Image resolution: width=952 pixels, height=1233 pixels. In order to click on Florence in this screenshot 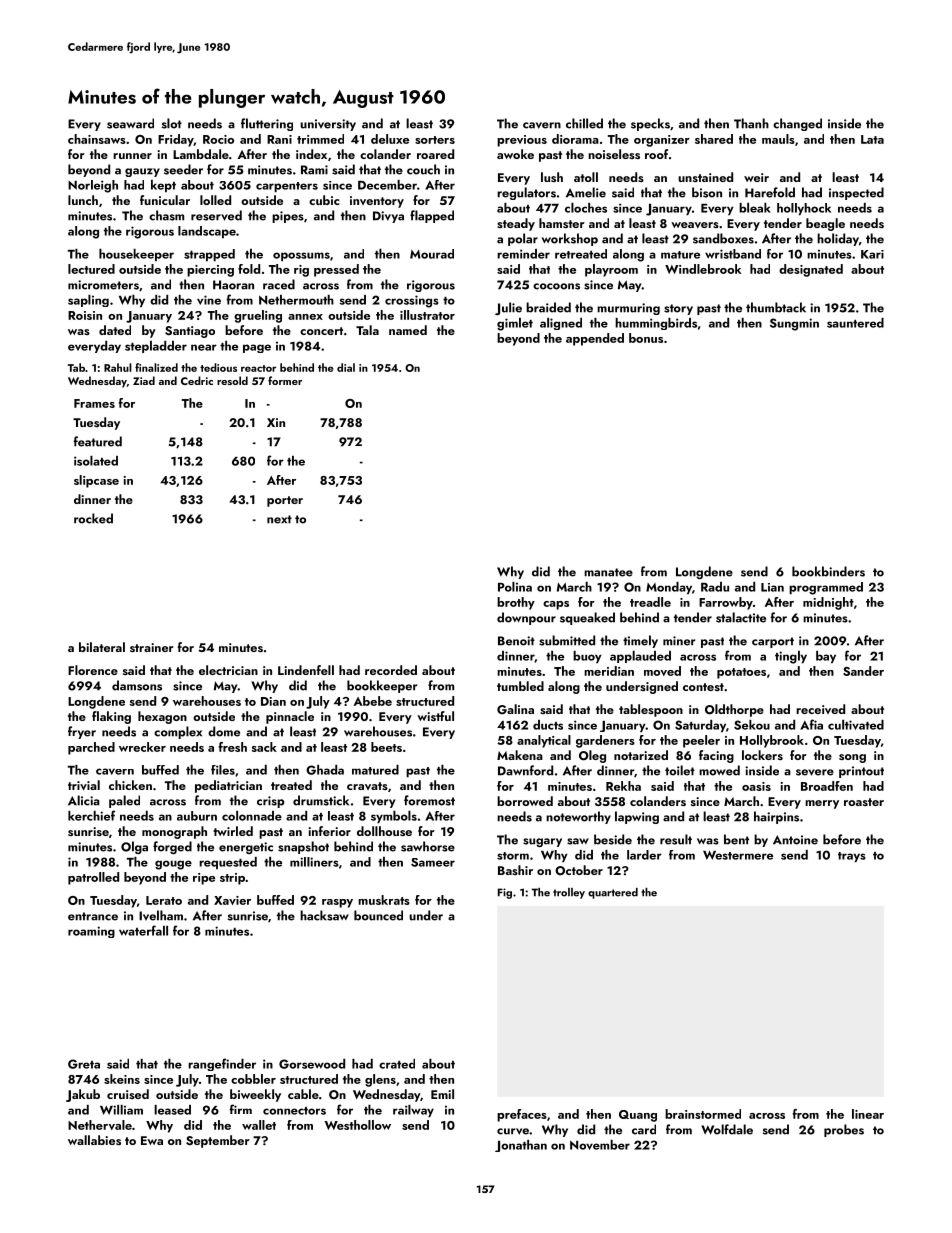, I will do `click(93, 670)`.
